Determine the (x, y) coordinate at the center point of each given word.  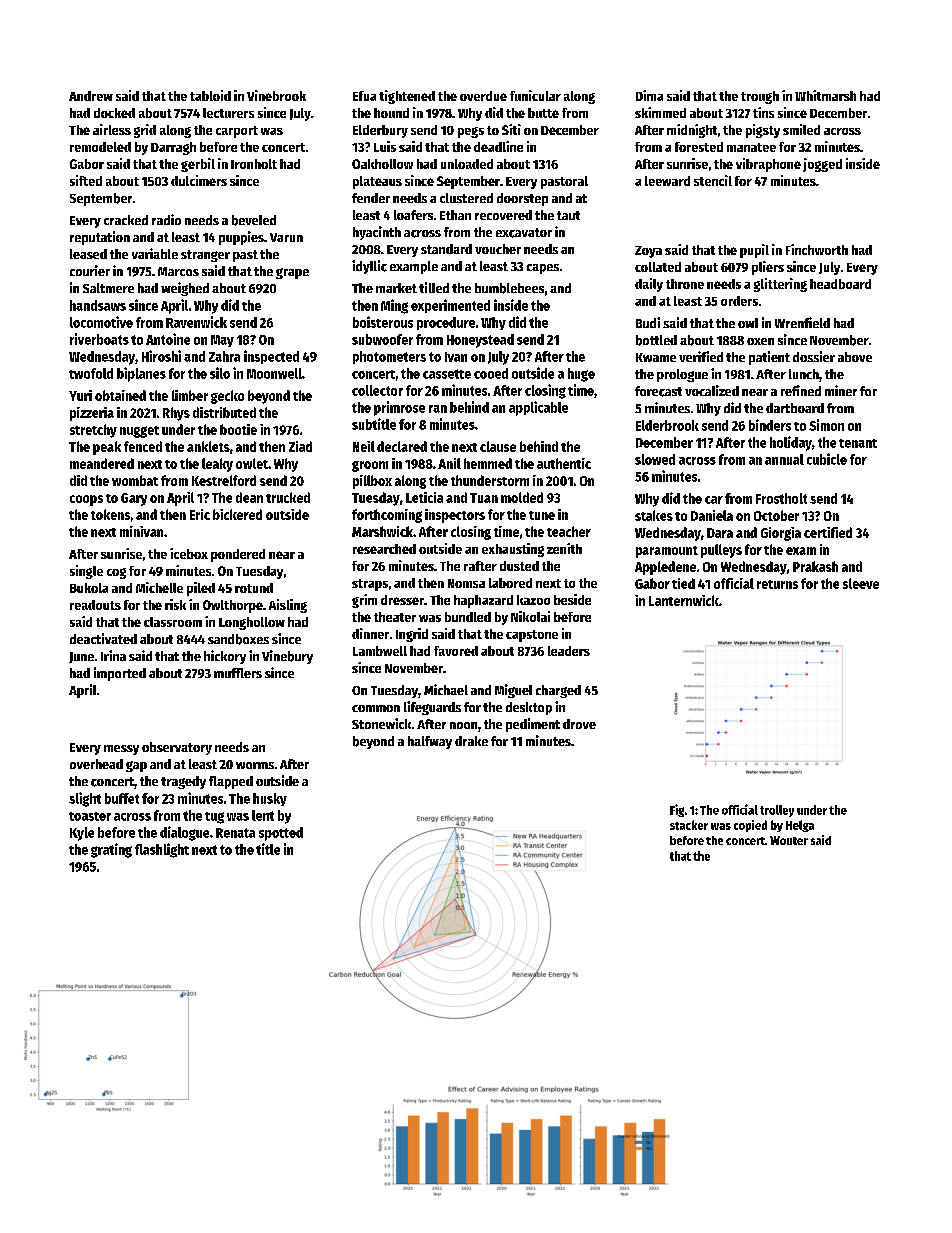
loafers (413, 215)
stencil (713, 180)
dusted (519, 566)
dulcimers (199, 180)
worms (255, 765)
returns (777, 584)
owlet (252, 463)
